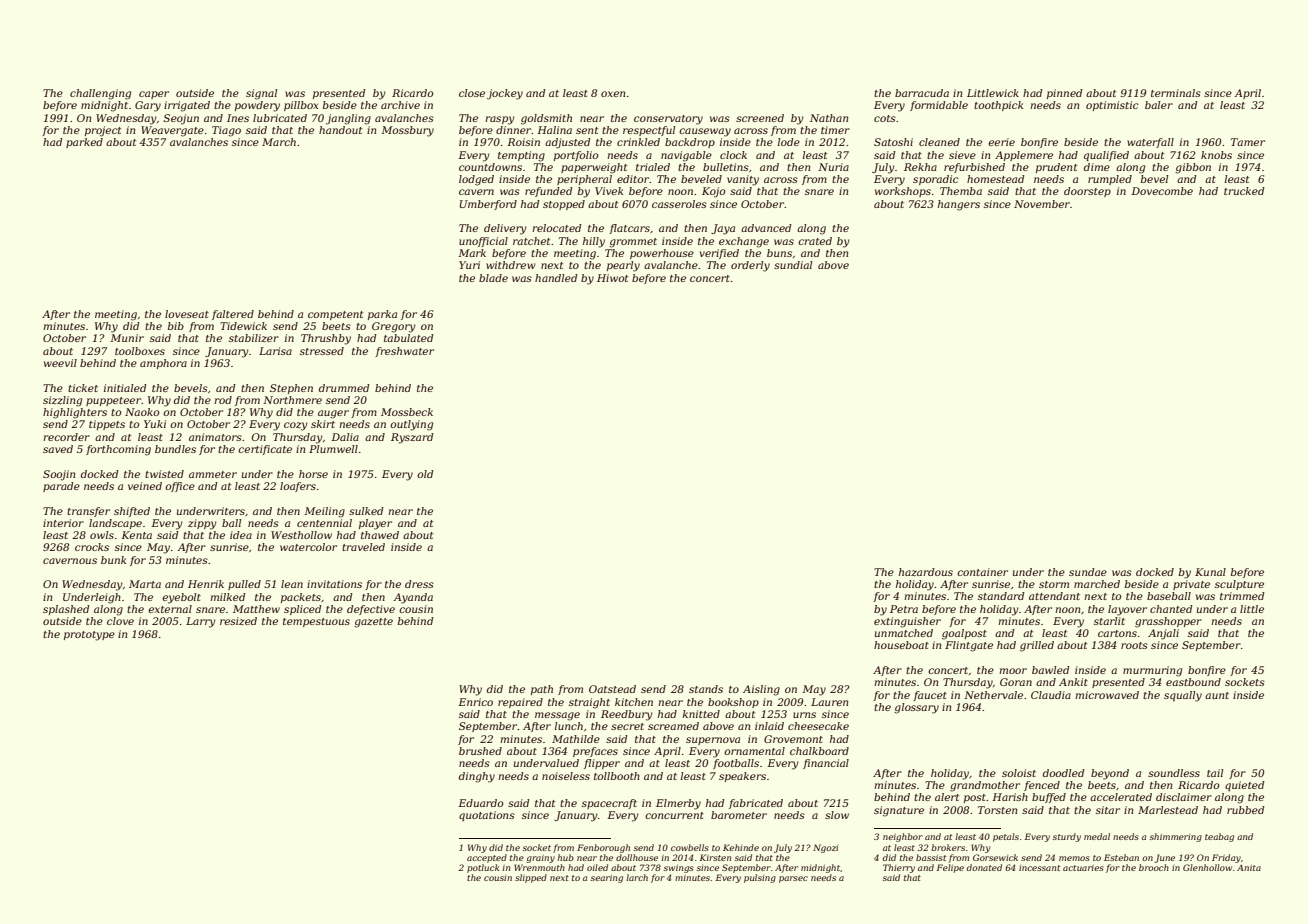 The height and width of the screenshot is (924, 1308). I want to click on screamed, so click(673, 726).
